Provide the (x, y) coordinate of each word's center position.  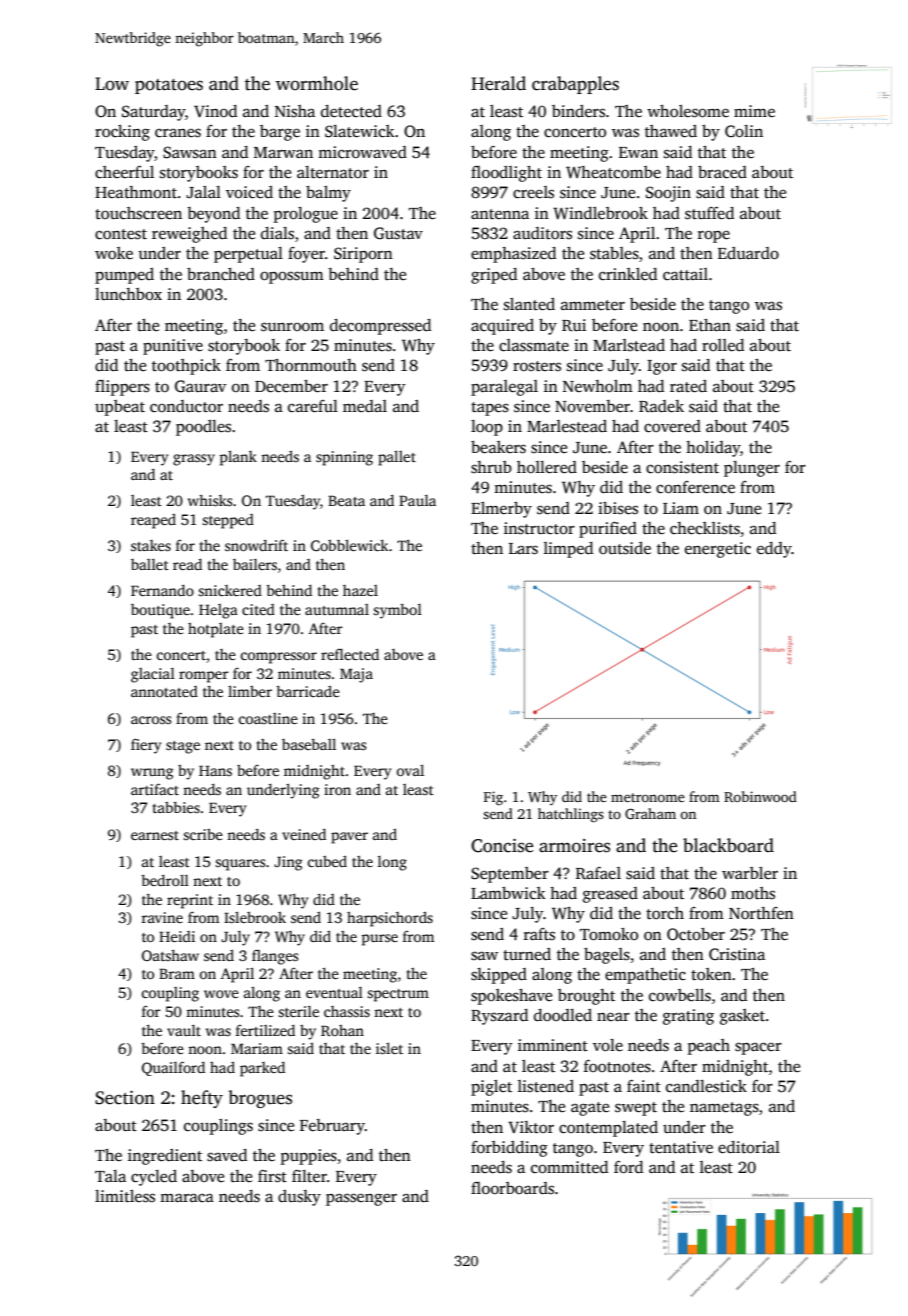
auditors (542, 233)
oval (410, 770)
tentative (681, 1147)
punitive (173, 347)
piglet (491, 1088)
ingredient (165, 1157)
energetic (718, 550)
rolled (723, 345)
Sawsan (190, 152)
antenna (500, 214)
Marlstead (629, 345)
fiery (146, 746)
